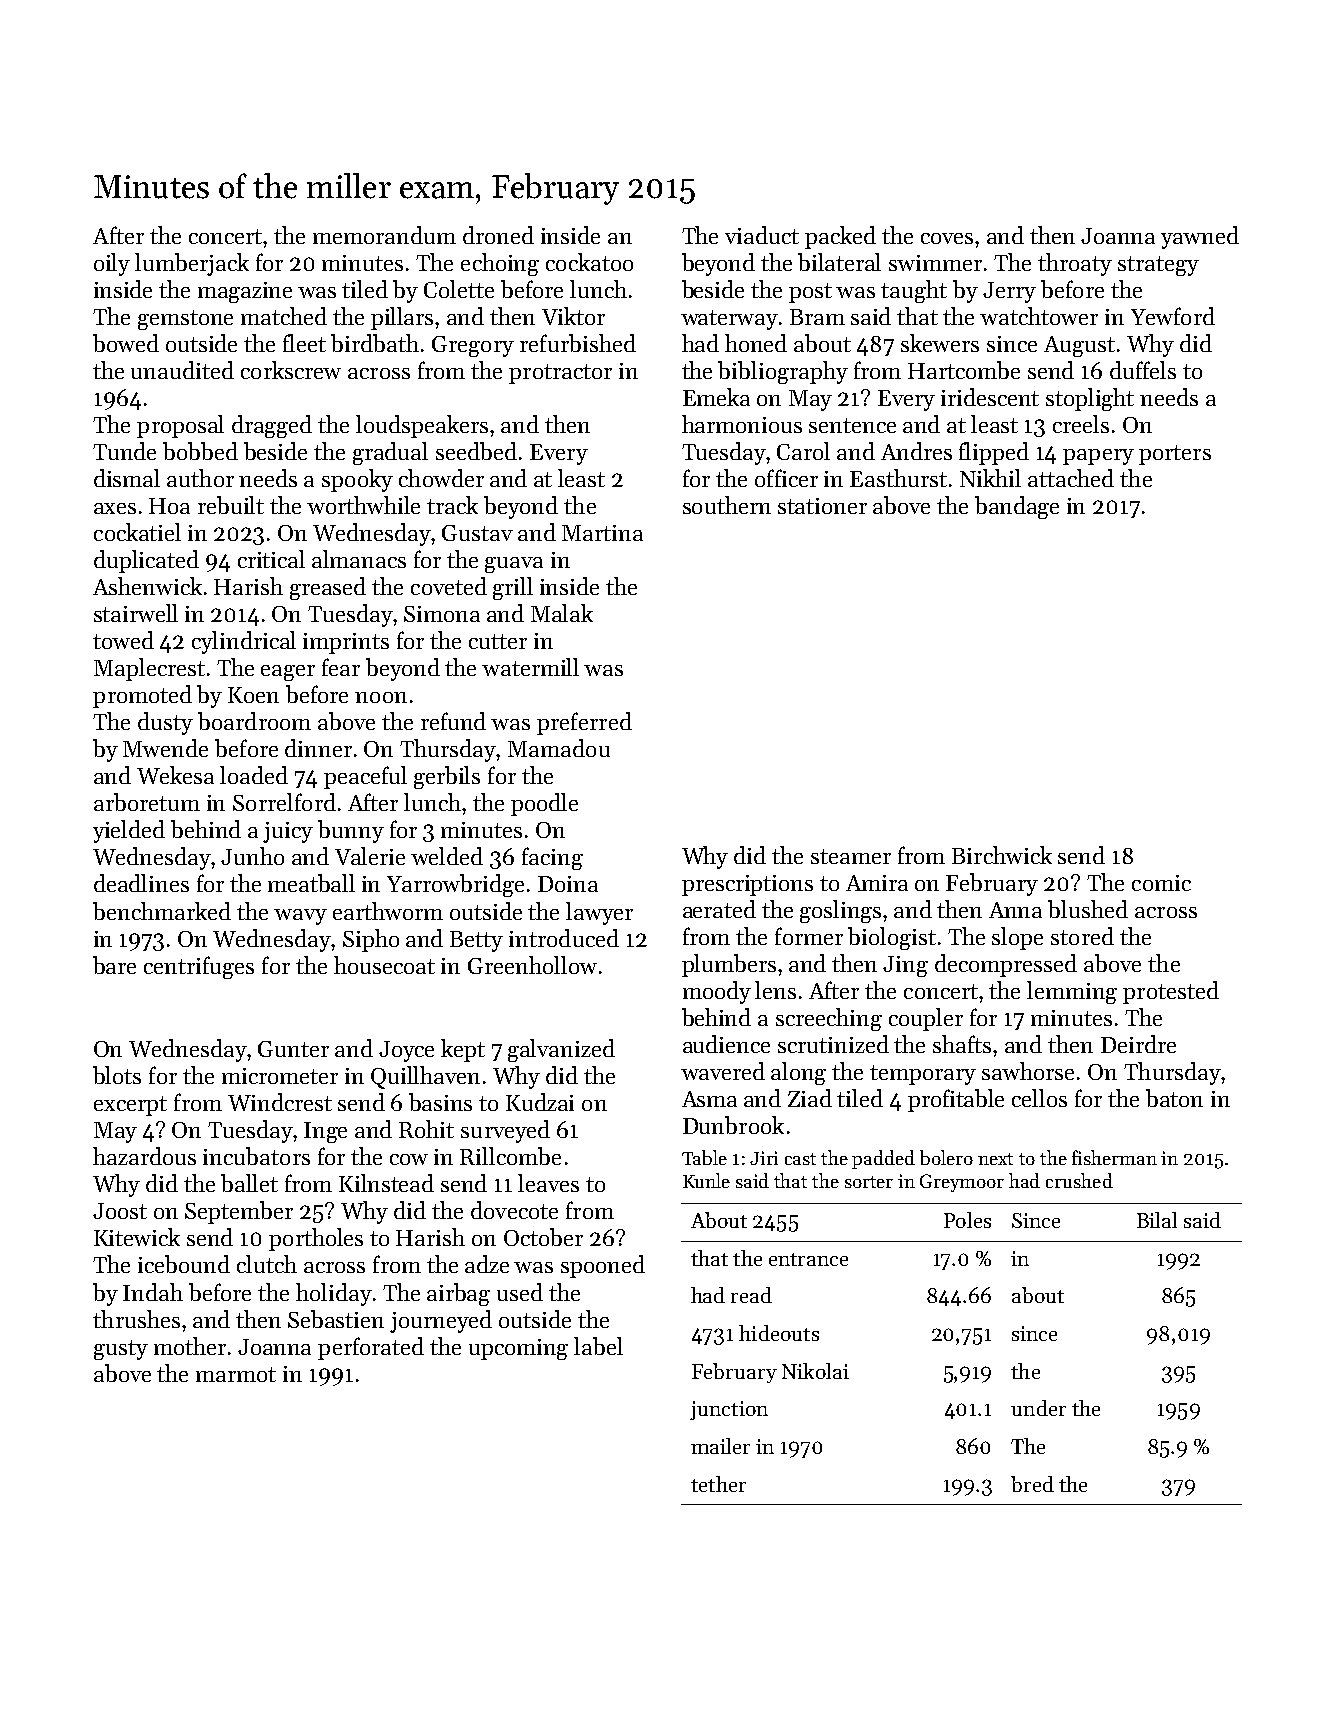 The width and height of the screenshot is (1335, 1728). I want to click on tether, so click(718, 1484).
